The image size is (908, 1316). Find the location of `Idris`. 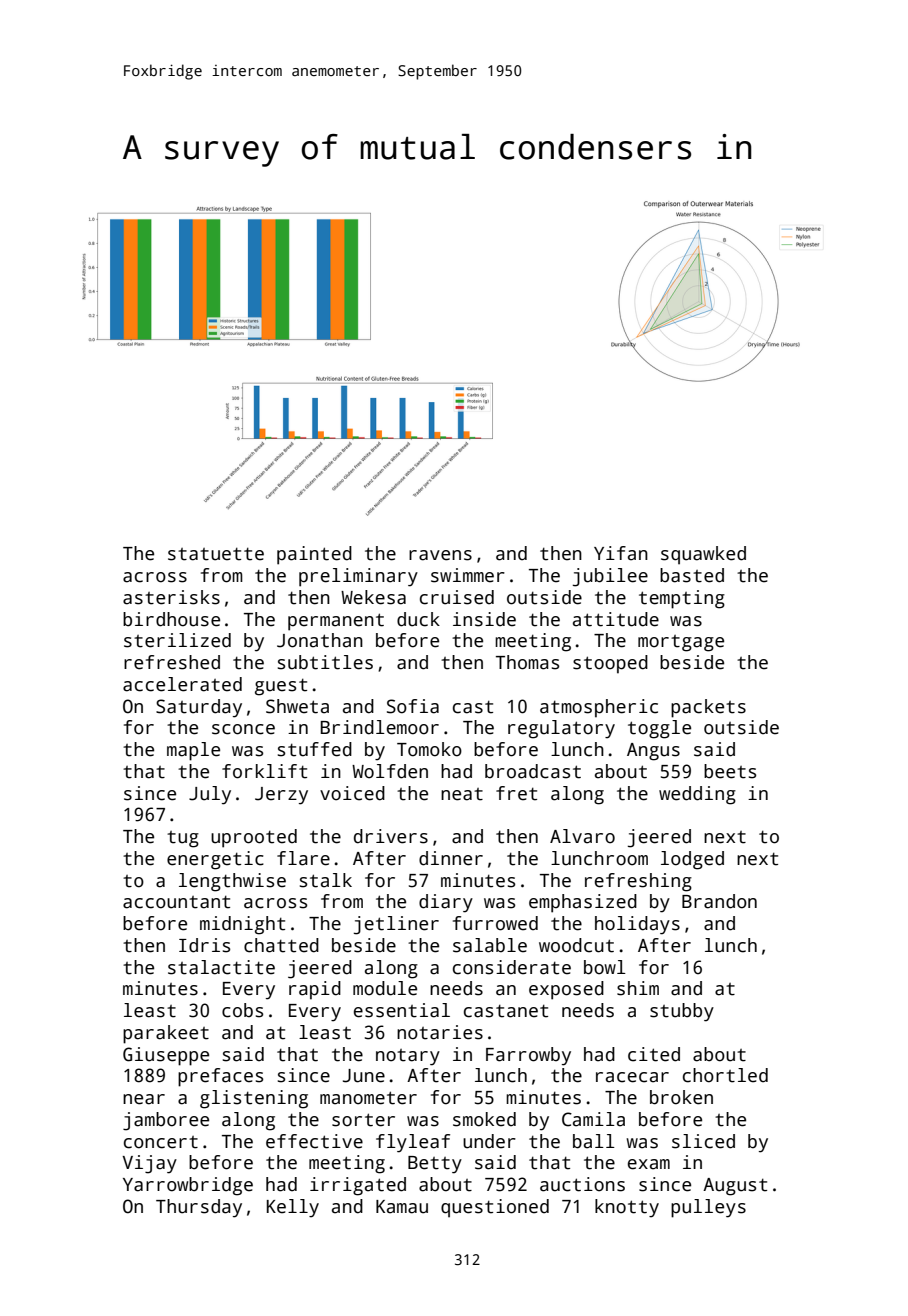

Idris is located at coordinates (204, 945).
